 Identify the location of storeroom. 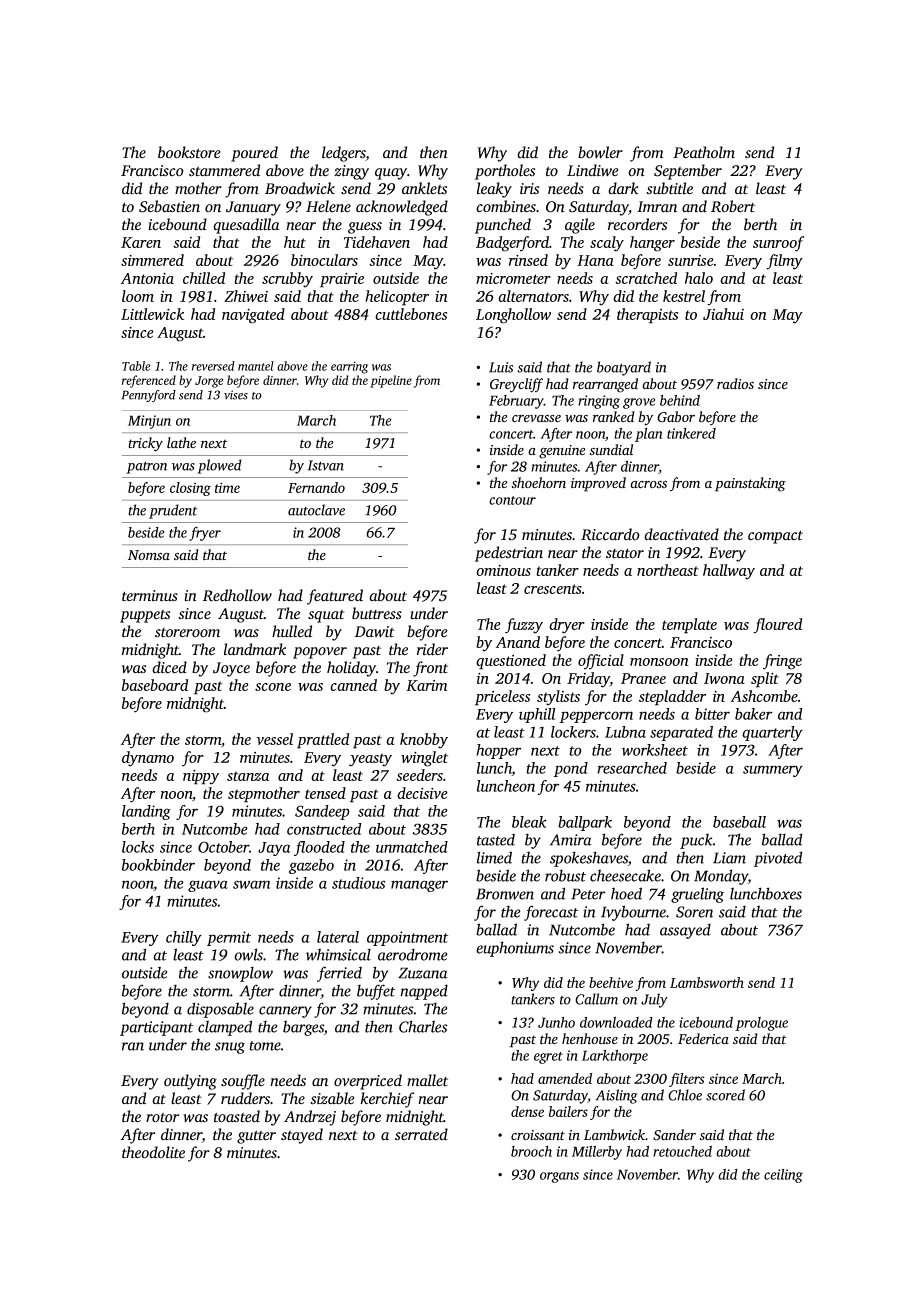
(187, 633).
